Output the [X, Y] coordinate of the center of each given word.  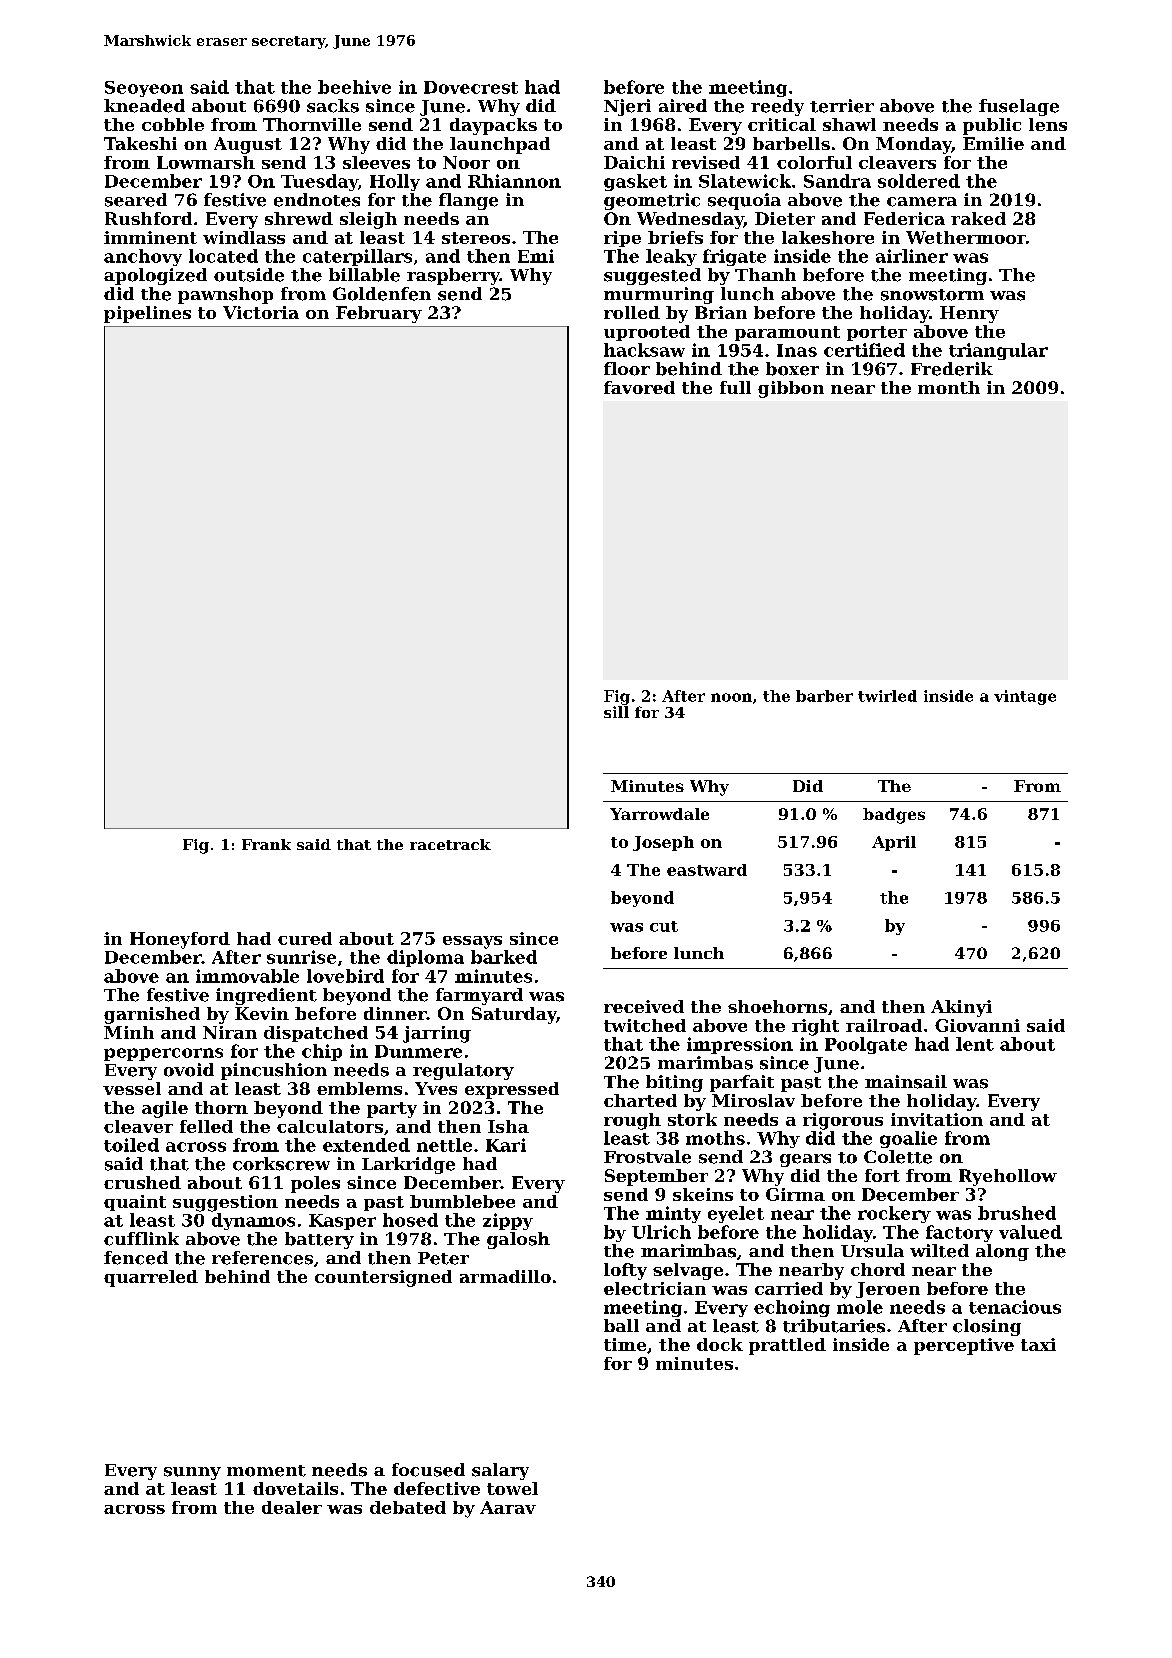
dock [720, 1344]
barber [824, 696]
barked [504, 957]
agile [165, 1109]
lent [975, 1044]
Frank [266, 844]
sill [616, 712]
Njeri [627, 107]
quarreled [151, 1278]
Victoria [261, 312]
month [949, 387]
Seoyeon [144, 89]
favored [639, 387]
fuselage [1019, 107]
